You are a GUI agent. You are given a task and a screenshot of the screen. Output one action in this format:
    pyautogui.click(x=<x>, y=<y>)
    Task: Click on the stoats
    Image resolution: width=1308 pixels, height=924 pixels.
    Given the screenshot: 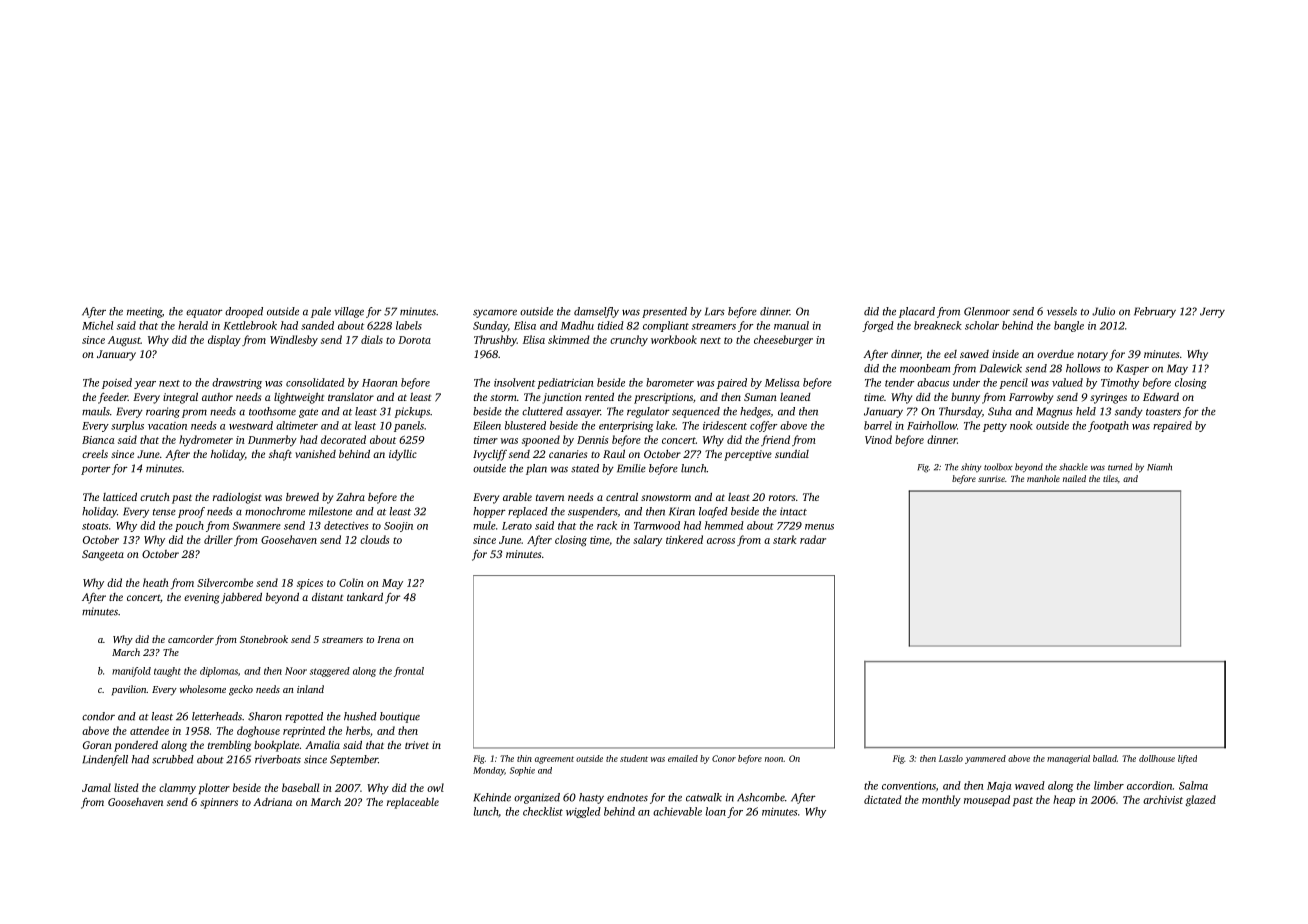 What is the action you would take?
    pyautogui.click(x=95, y=526)
